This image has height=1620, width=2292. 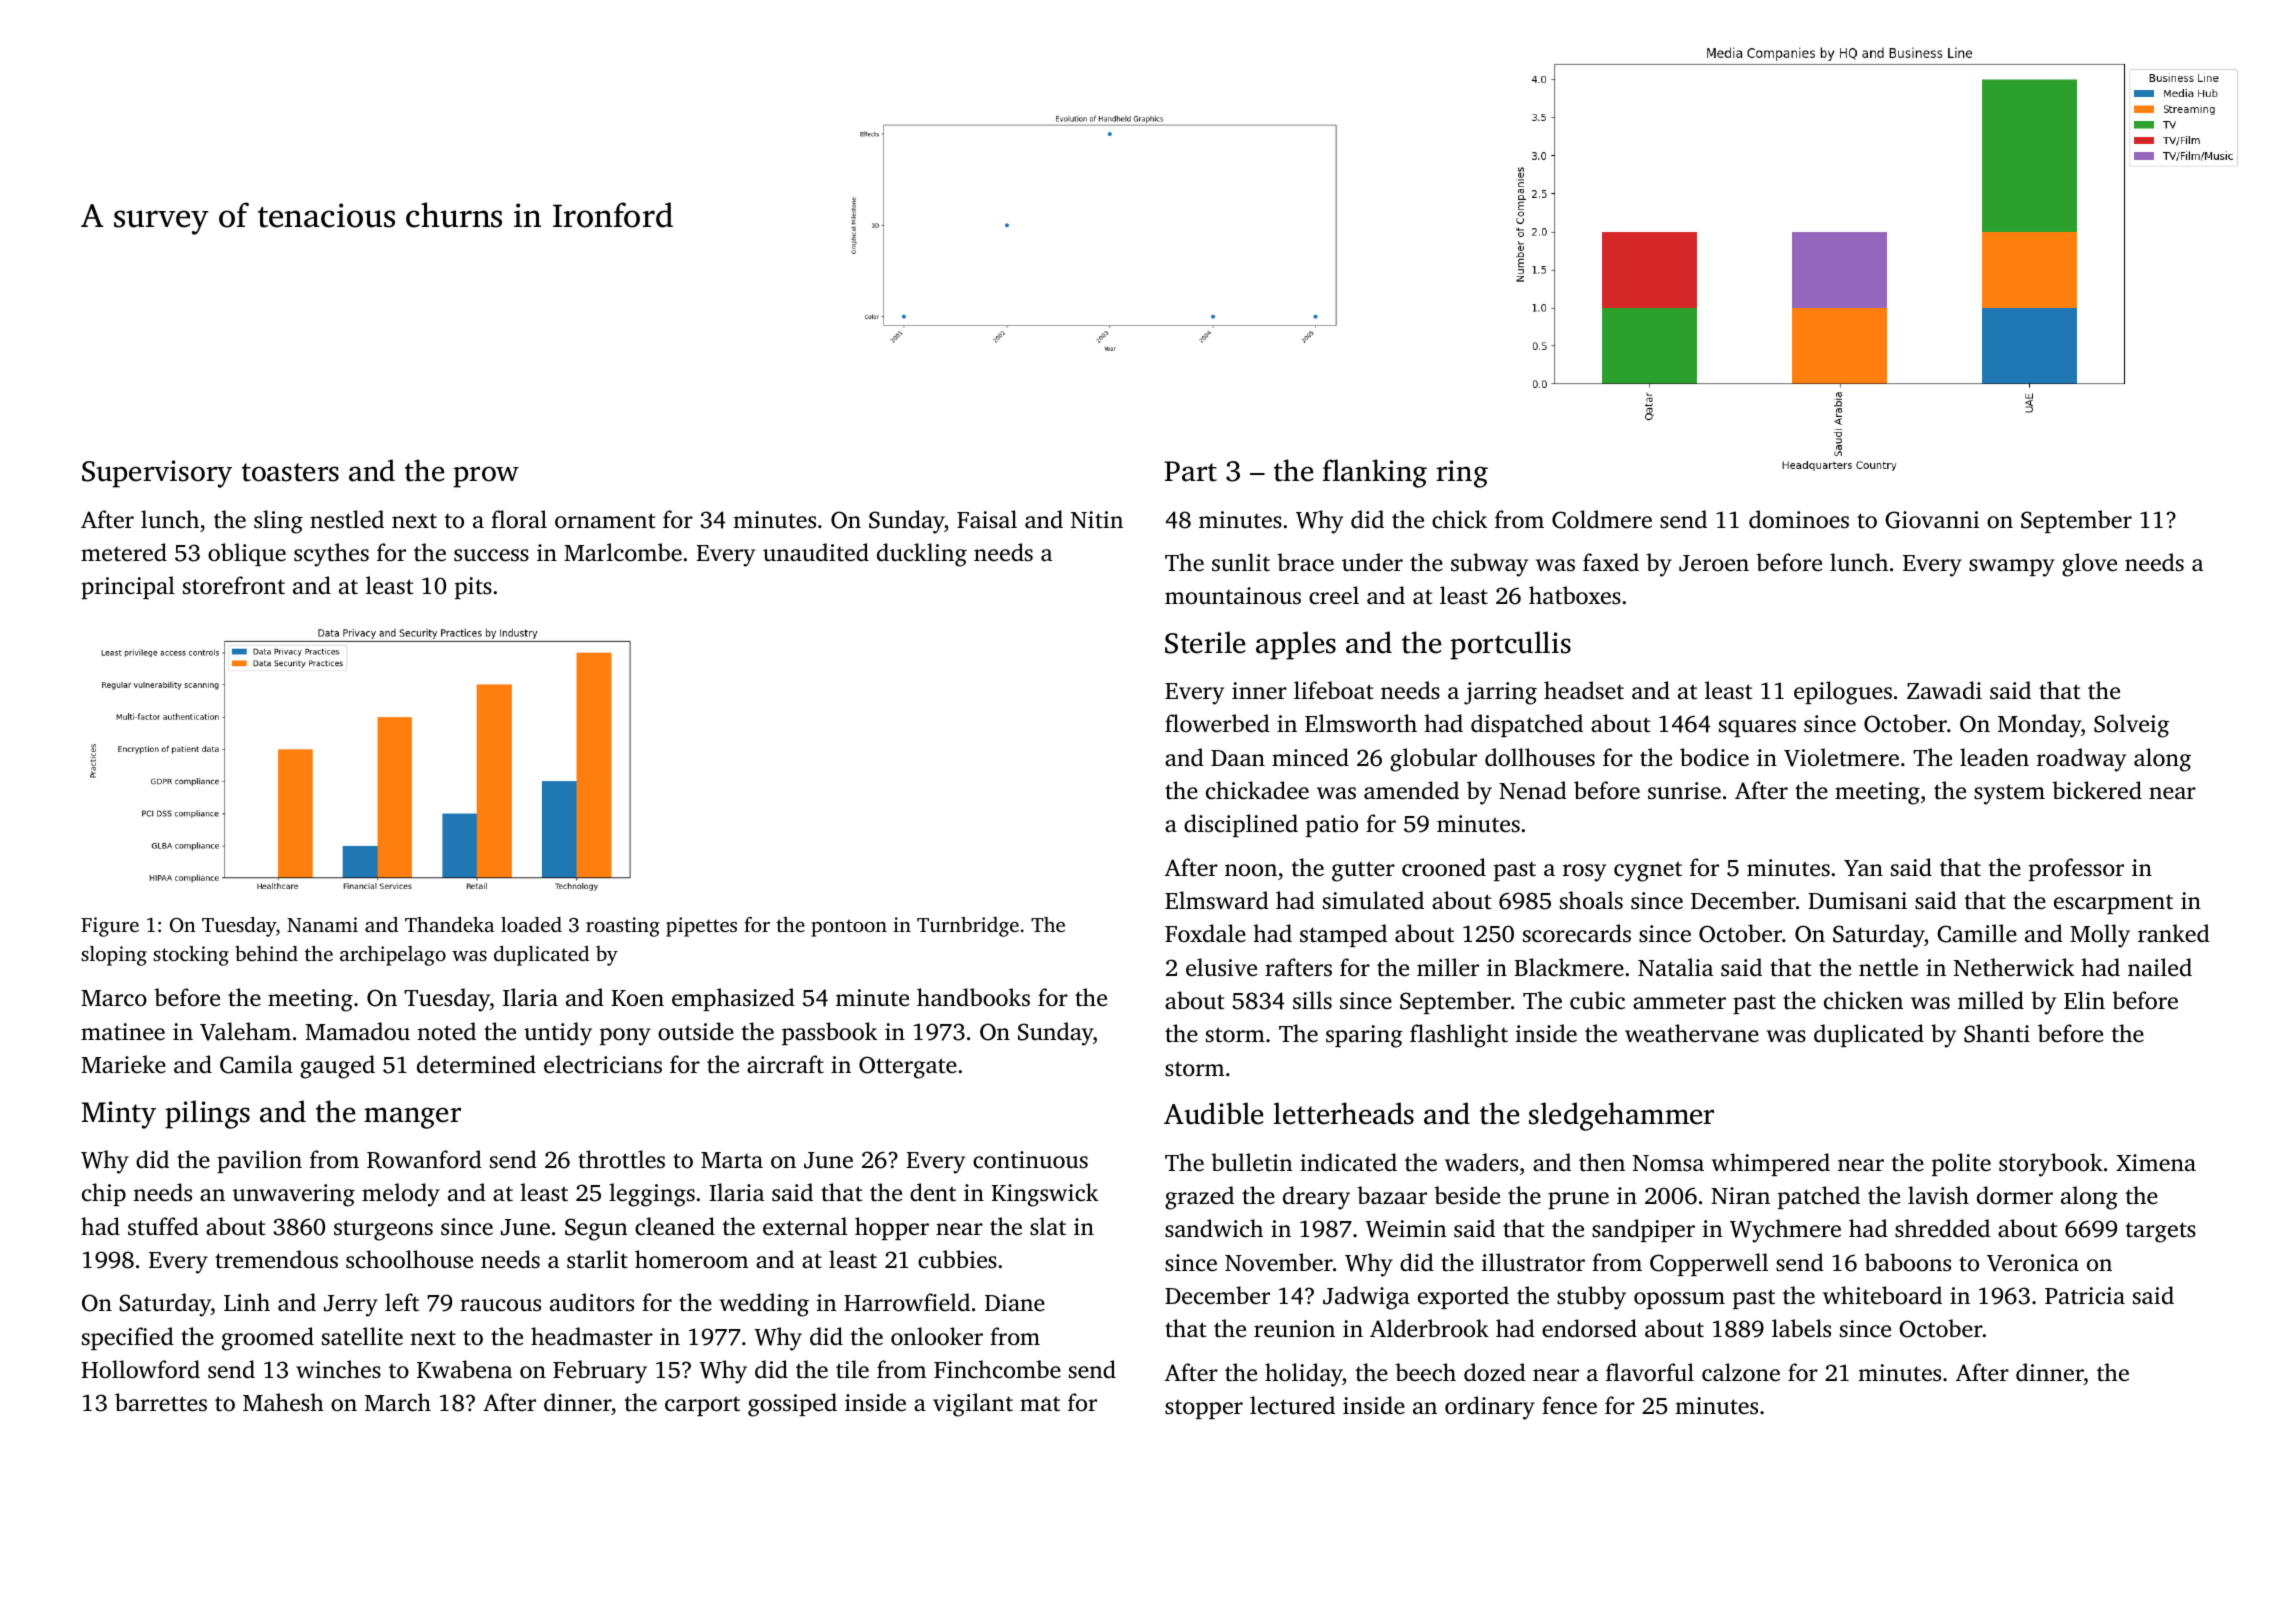 What do you see at coordinates (128, 587) in the image?
I see `principal` at bounding box center [128, 587].
